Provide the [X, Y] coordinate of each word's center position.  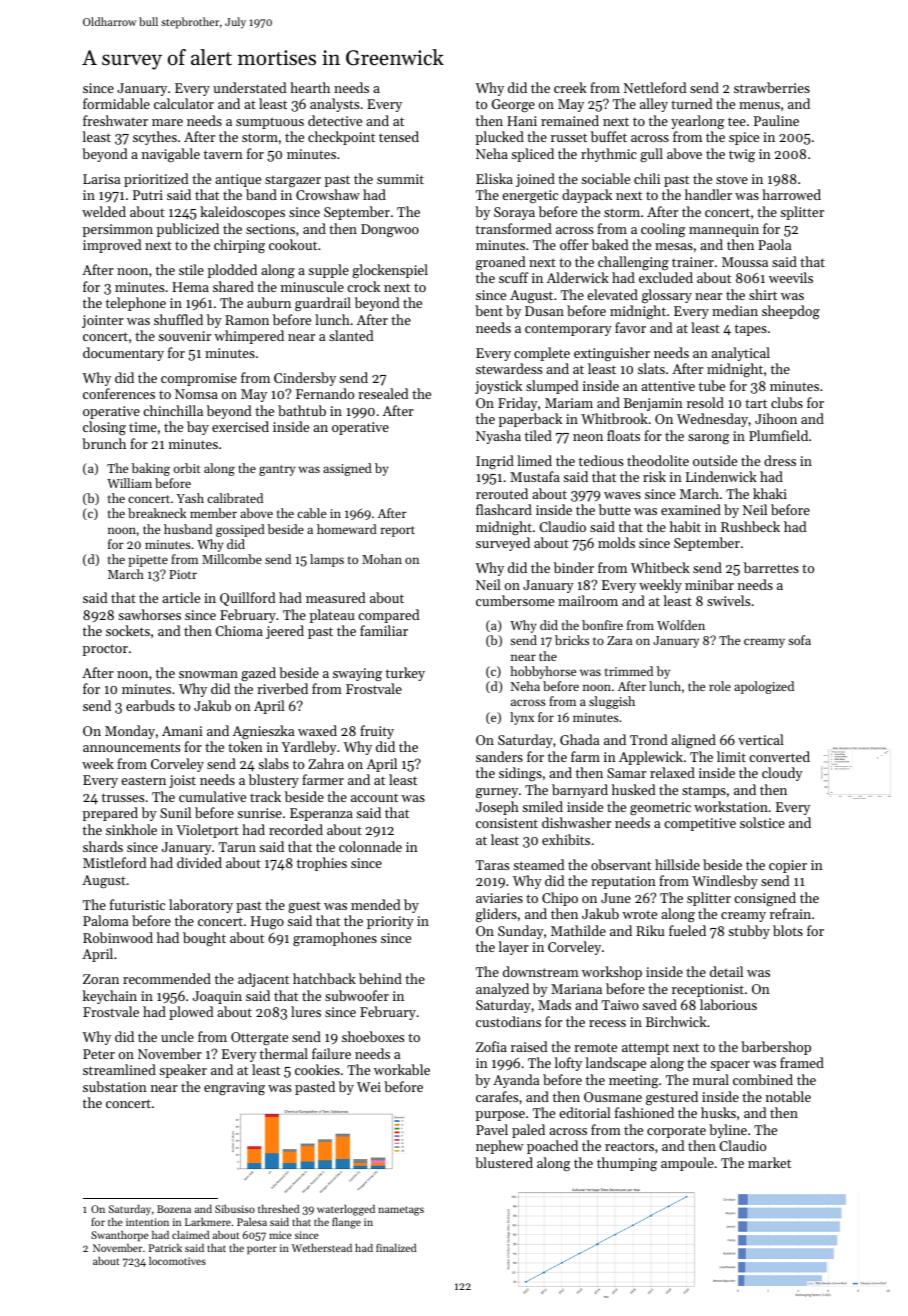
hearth [310, 87]
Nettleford [655, 87]
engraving [234, 1088]
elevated [612, 294]
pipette [148, 561]
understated [249, 87]
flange [346, 1223]
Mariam [569, 403]
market [769, 1162]
